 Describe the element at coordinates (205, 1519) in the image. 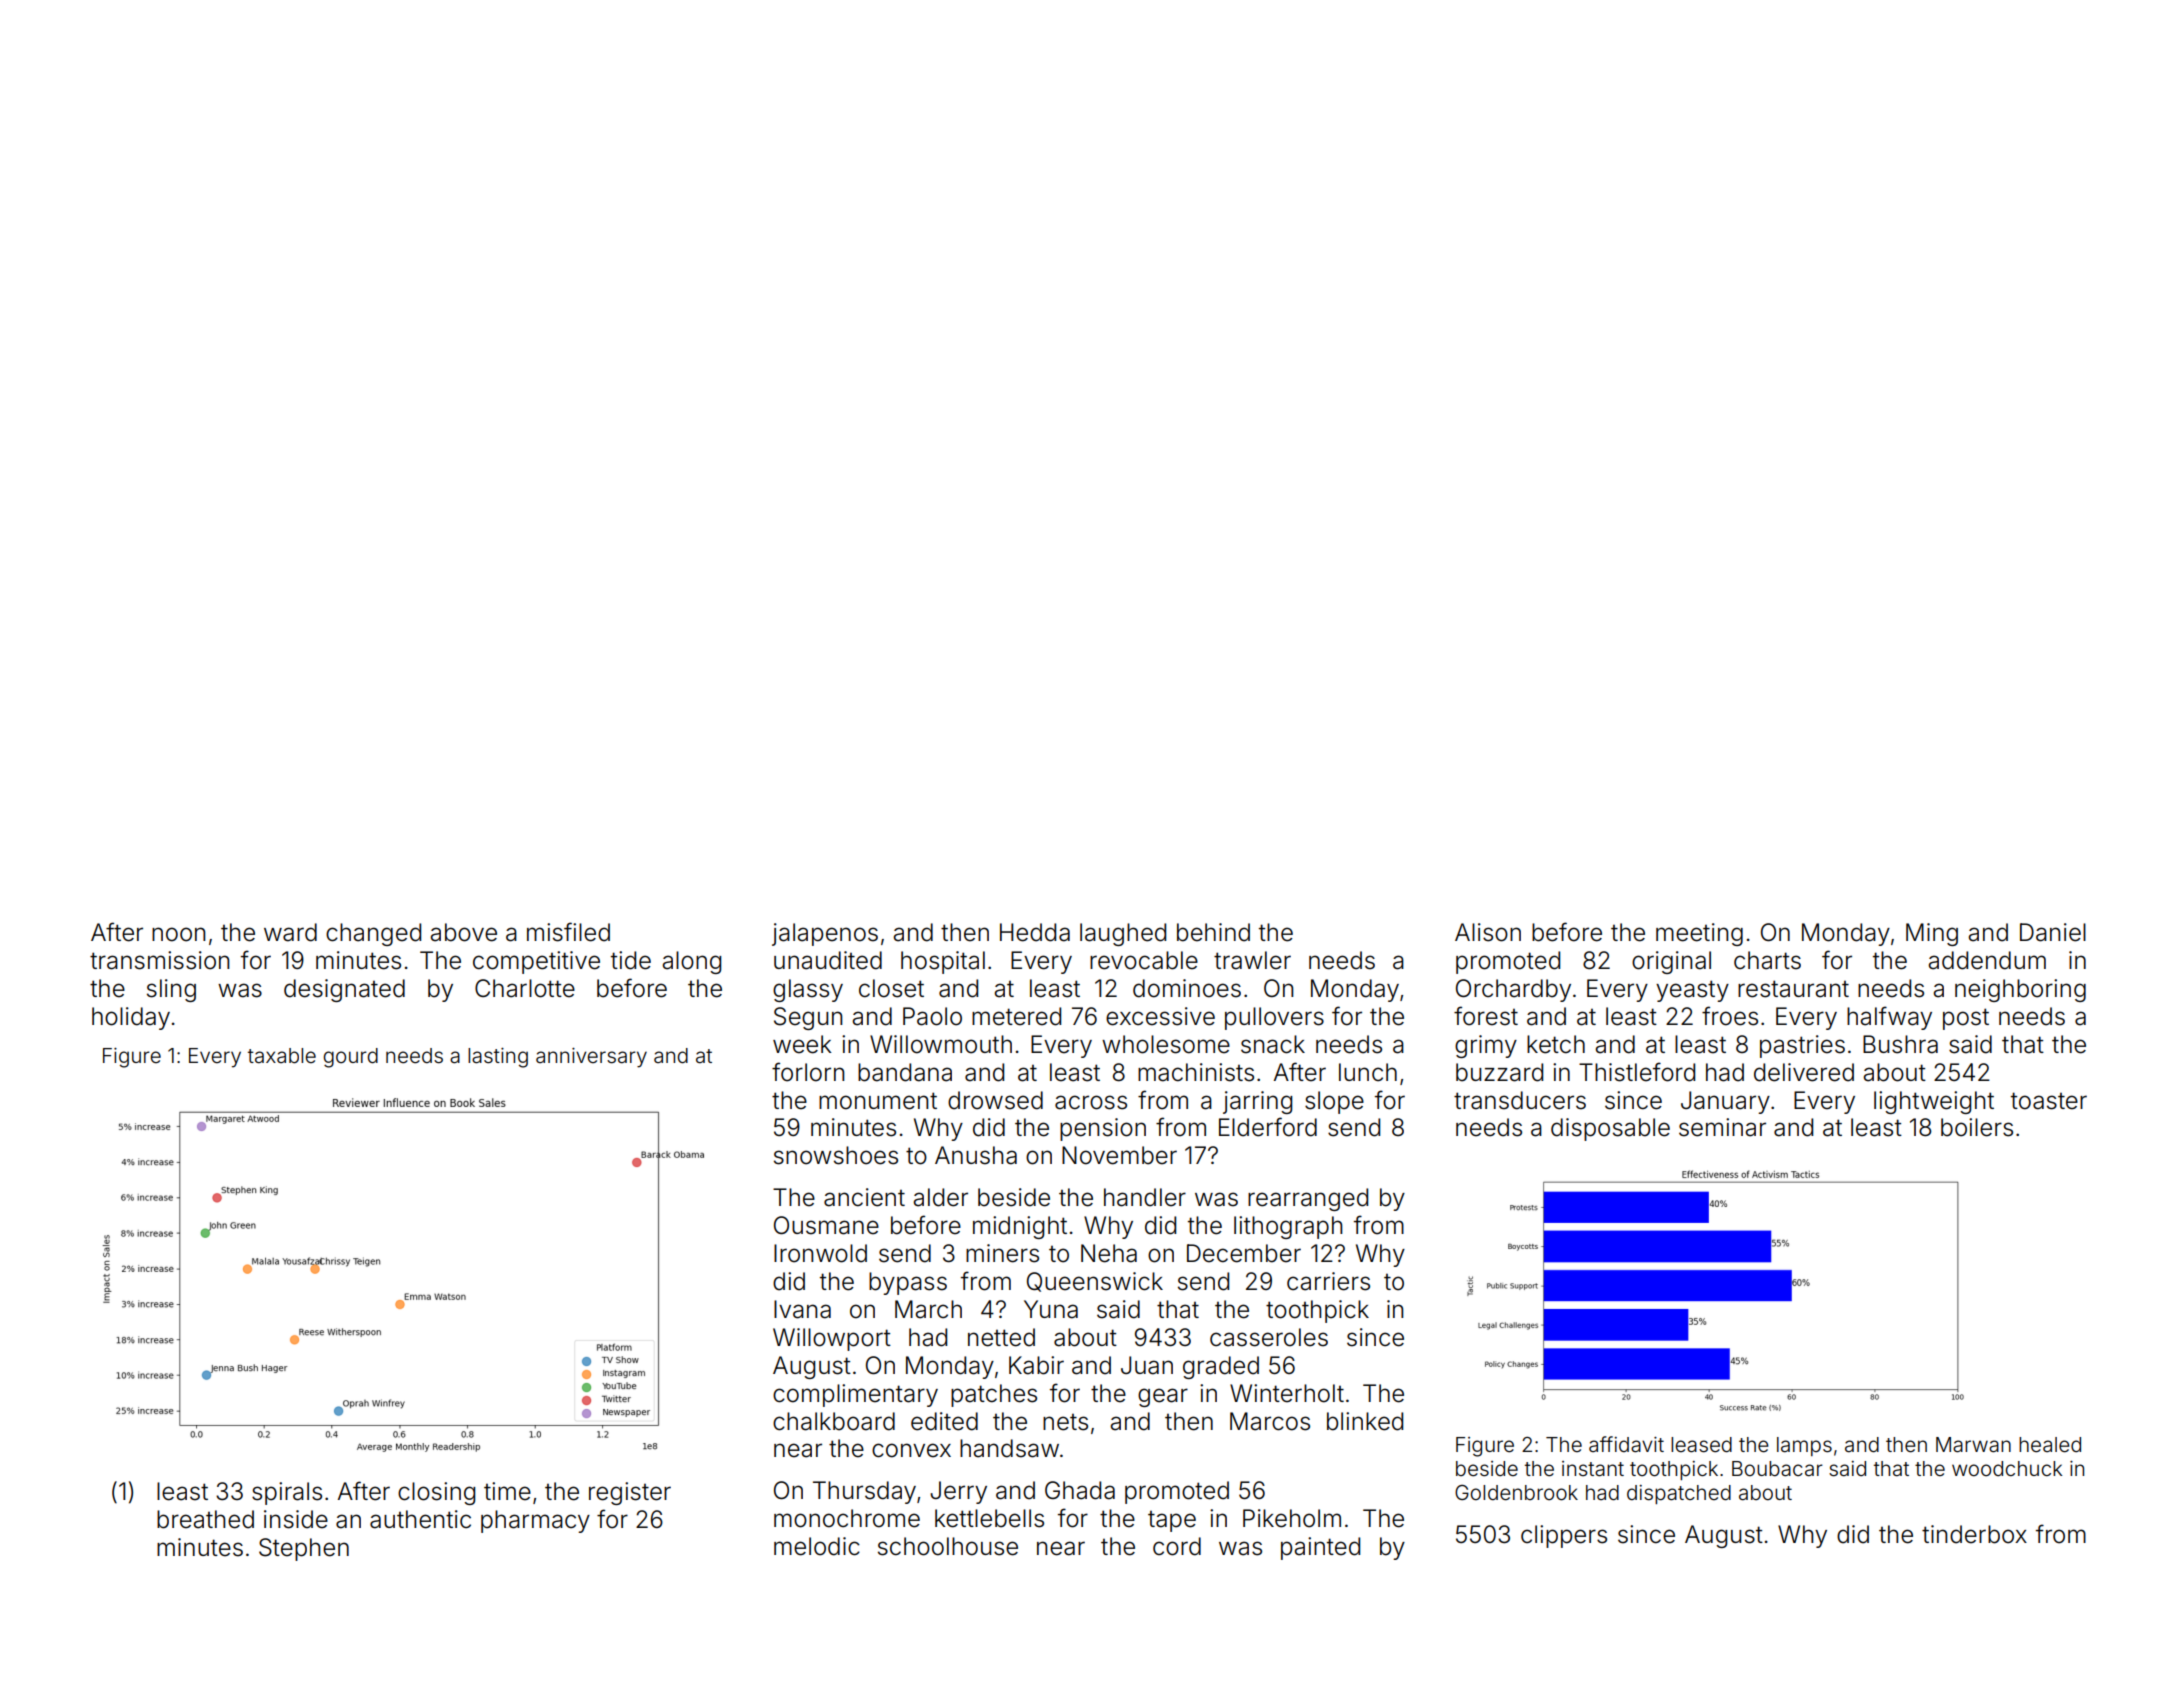

I see `breathed` at that location.
